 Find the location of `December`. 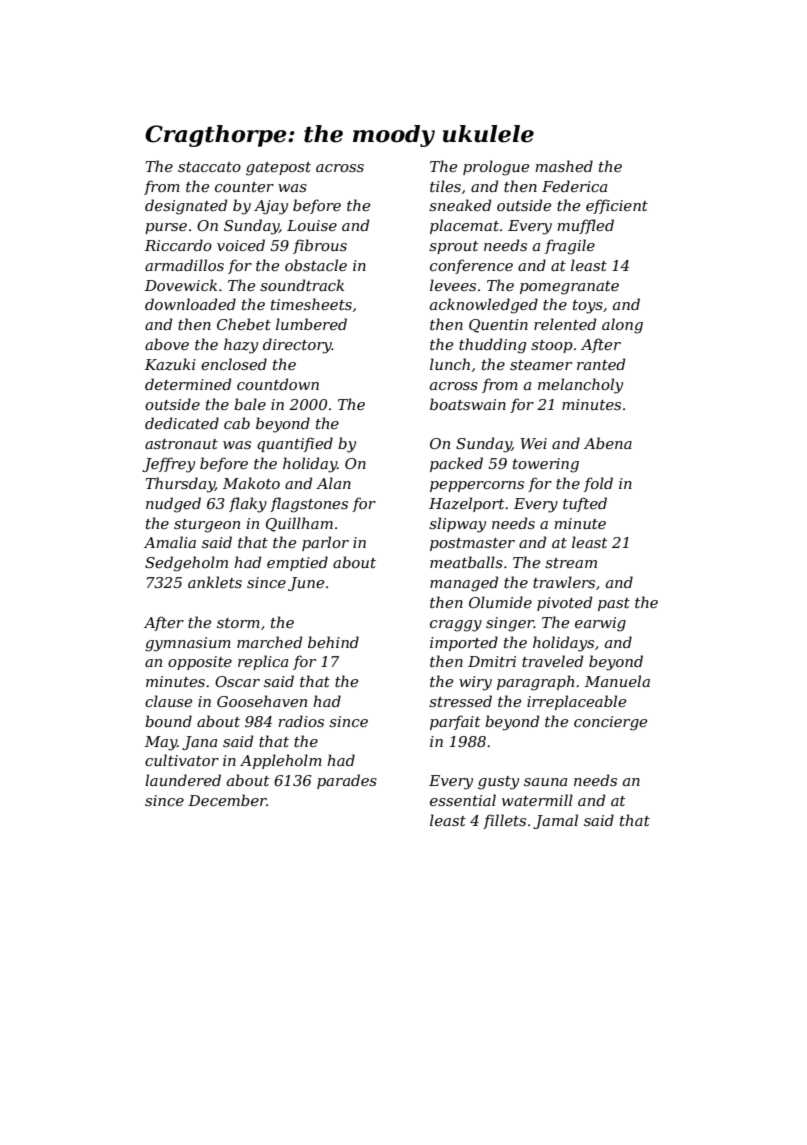

December is located at coordinates (227, 800).
